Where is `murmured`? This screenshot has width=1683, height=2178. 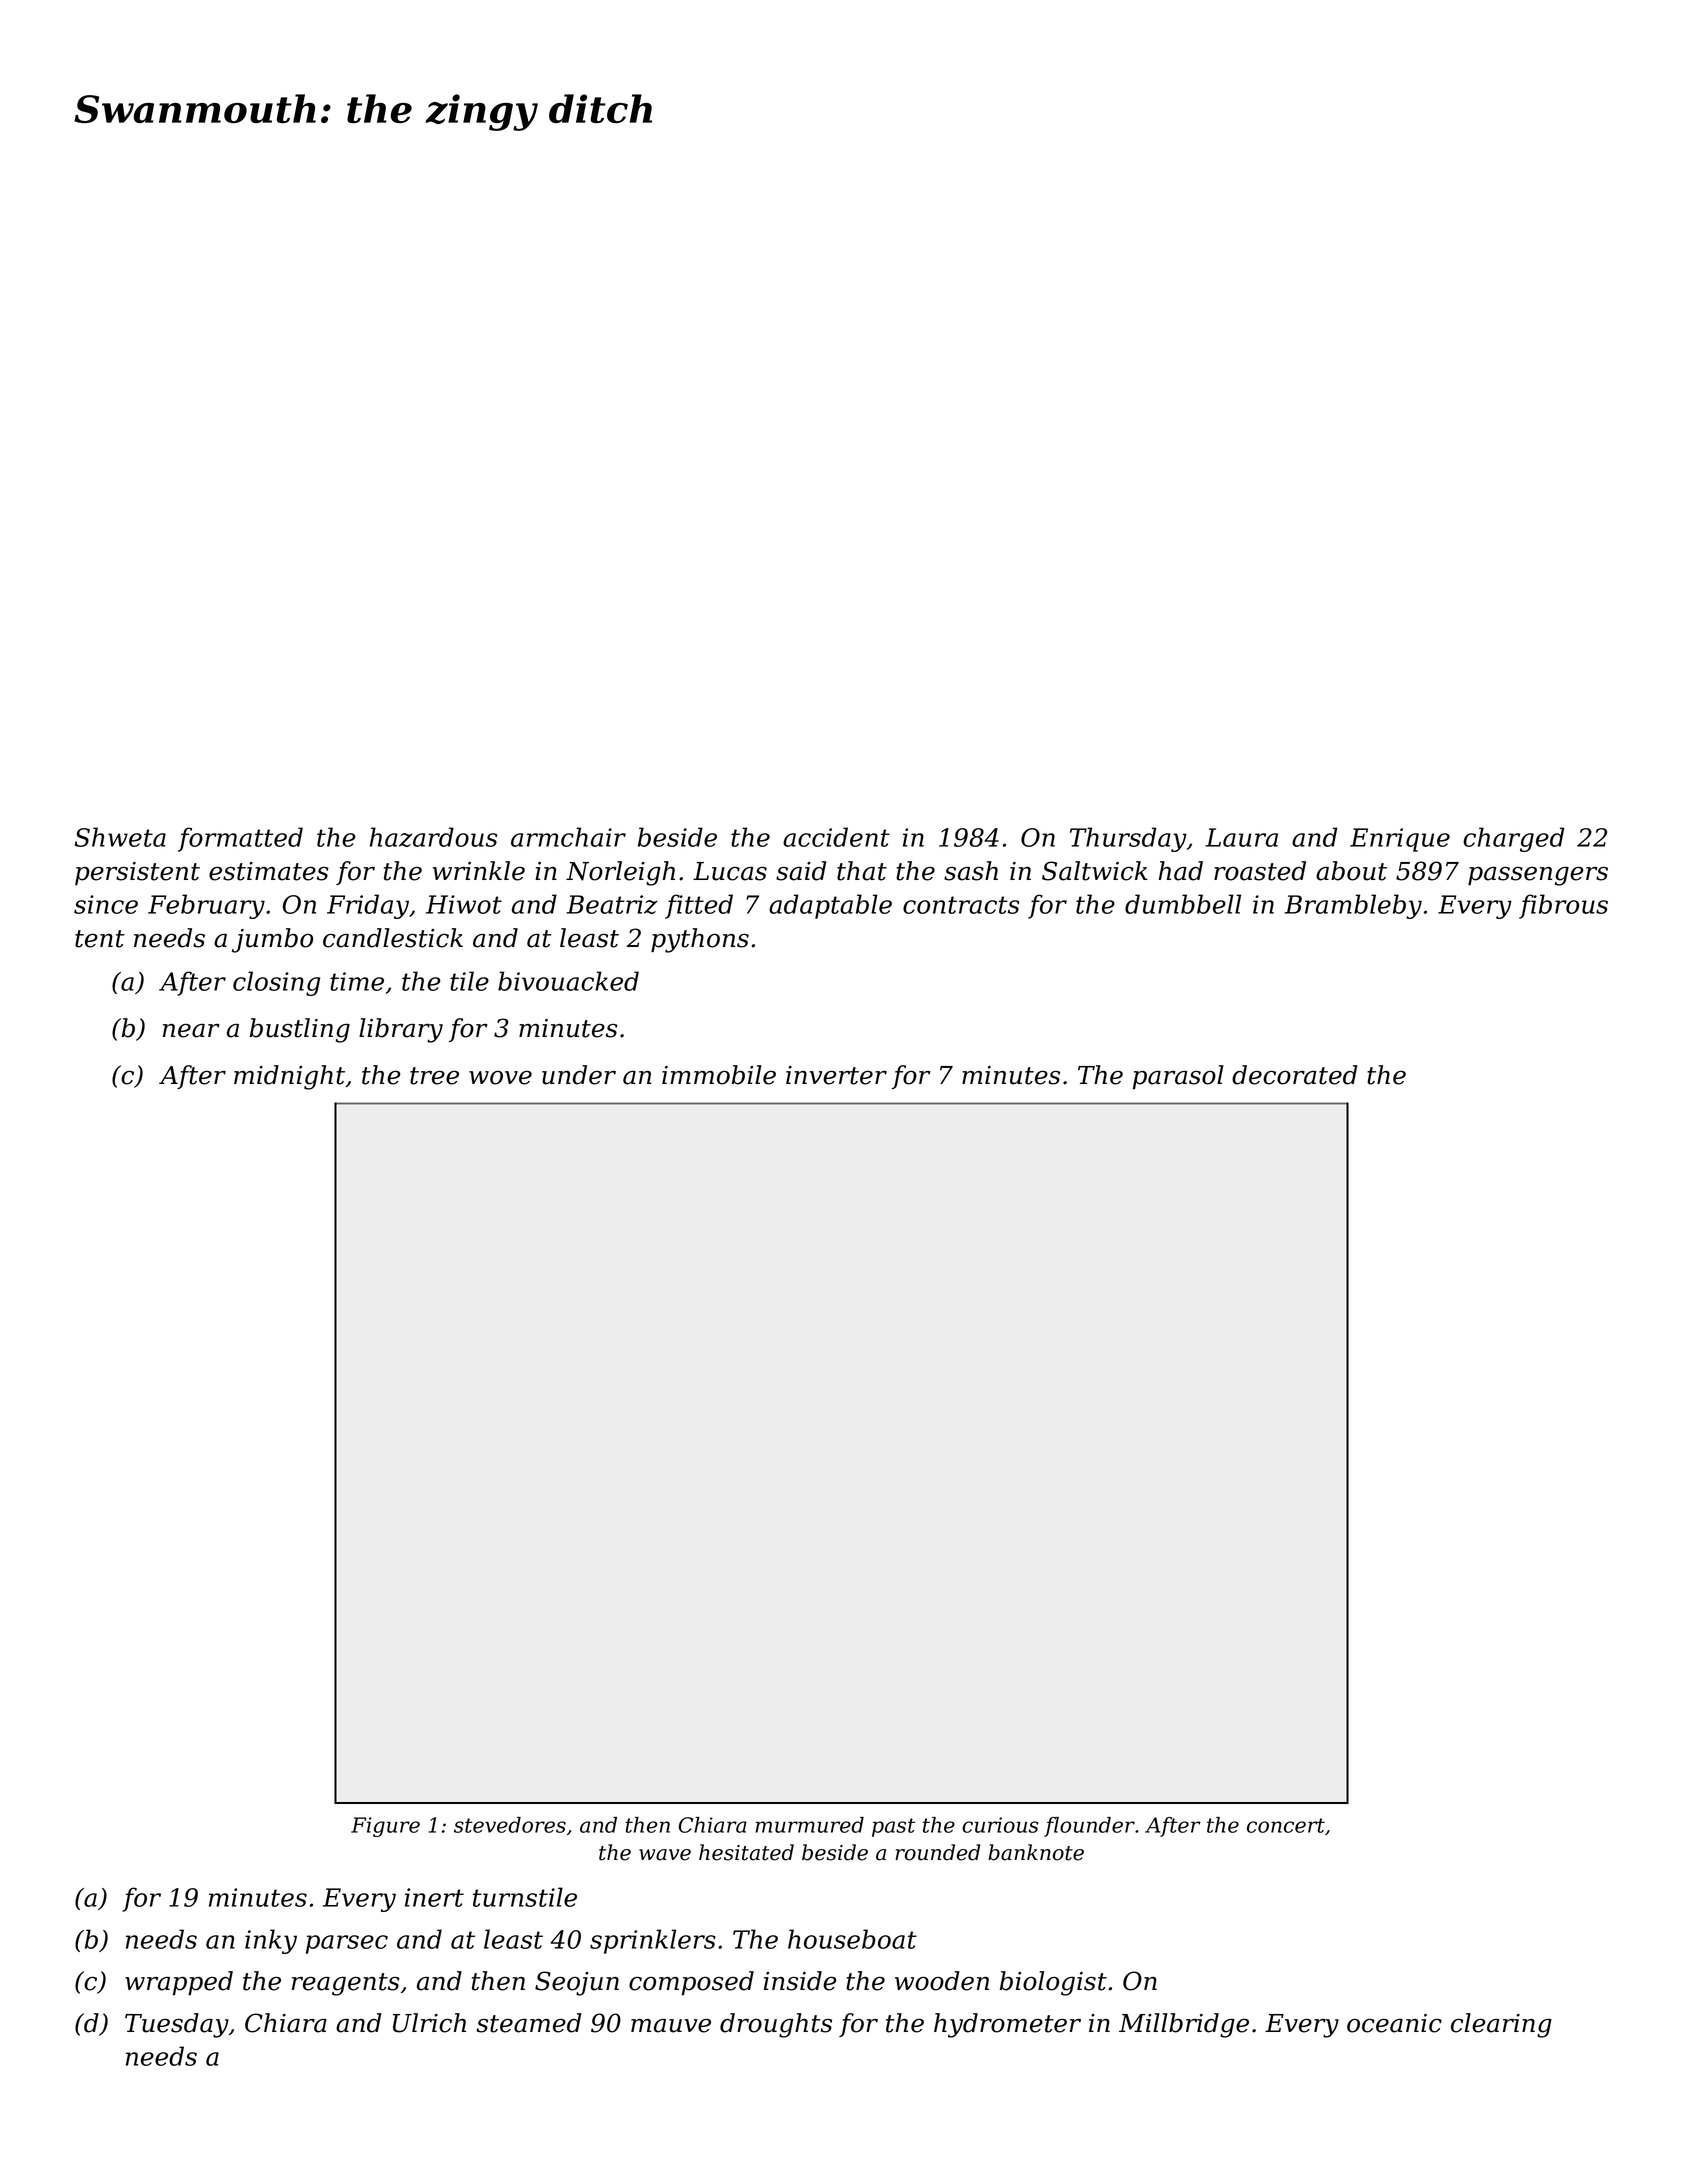 murmured is located at coordinates (809, 1825).
